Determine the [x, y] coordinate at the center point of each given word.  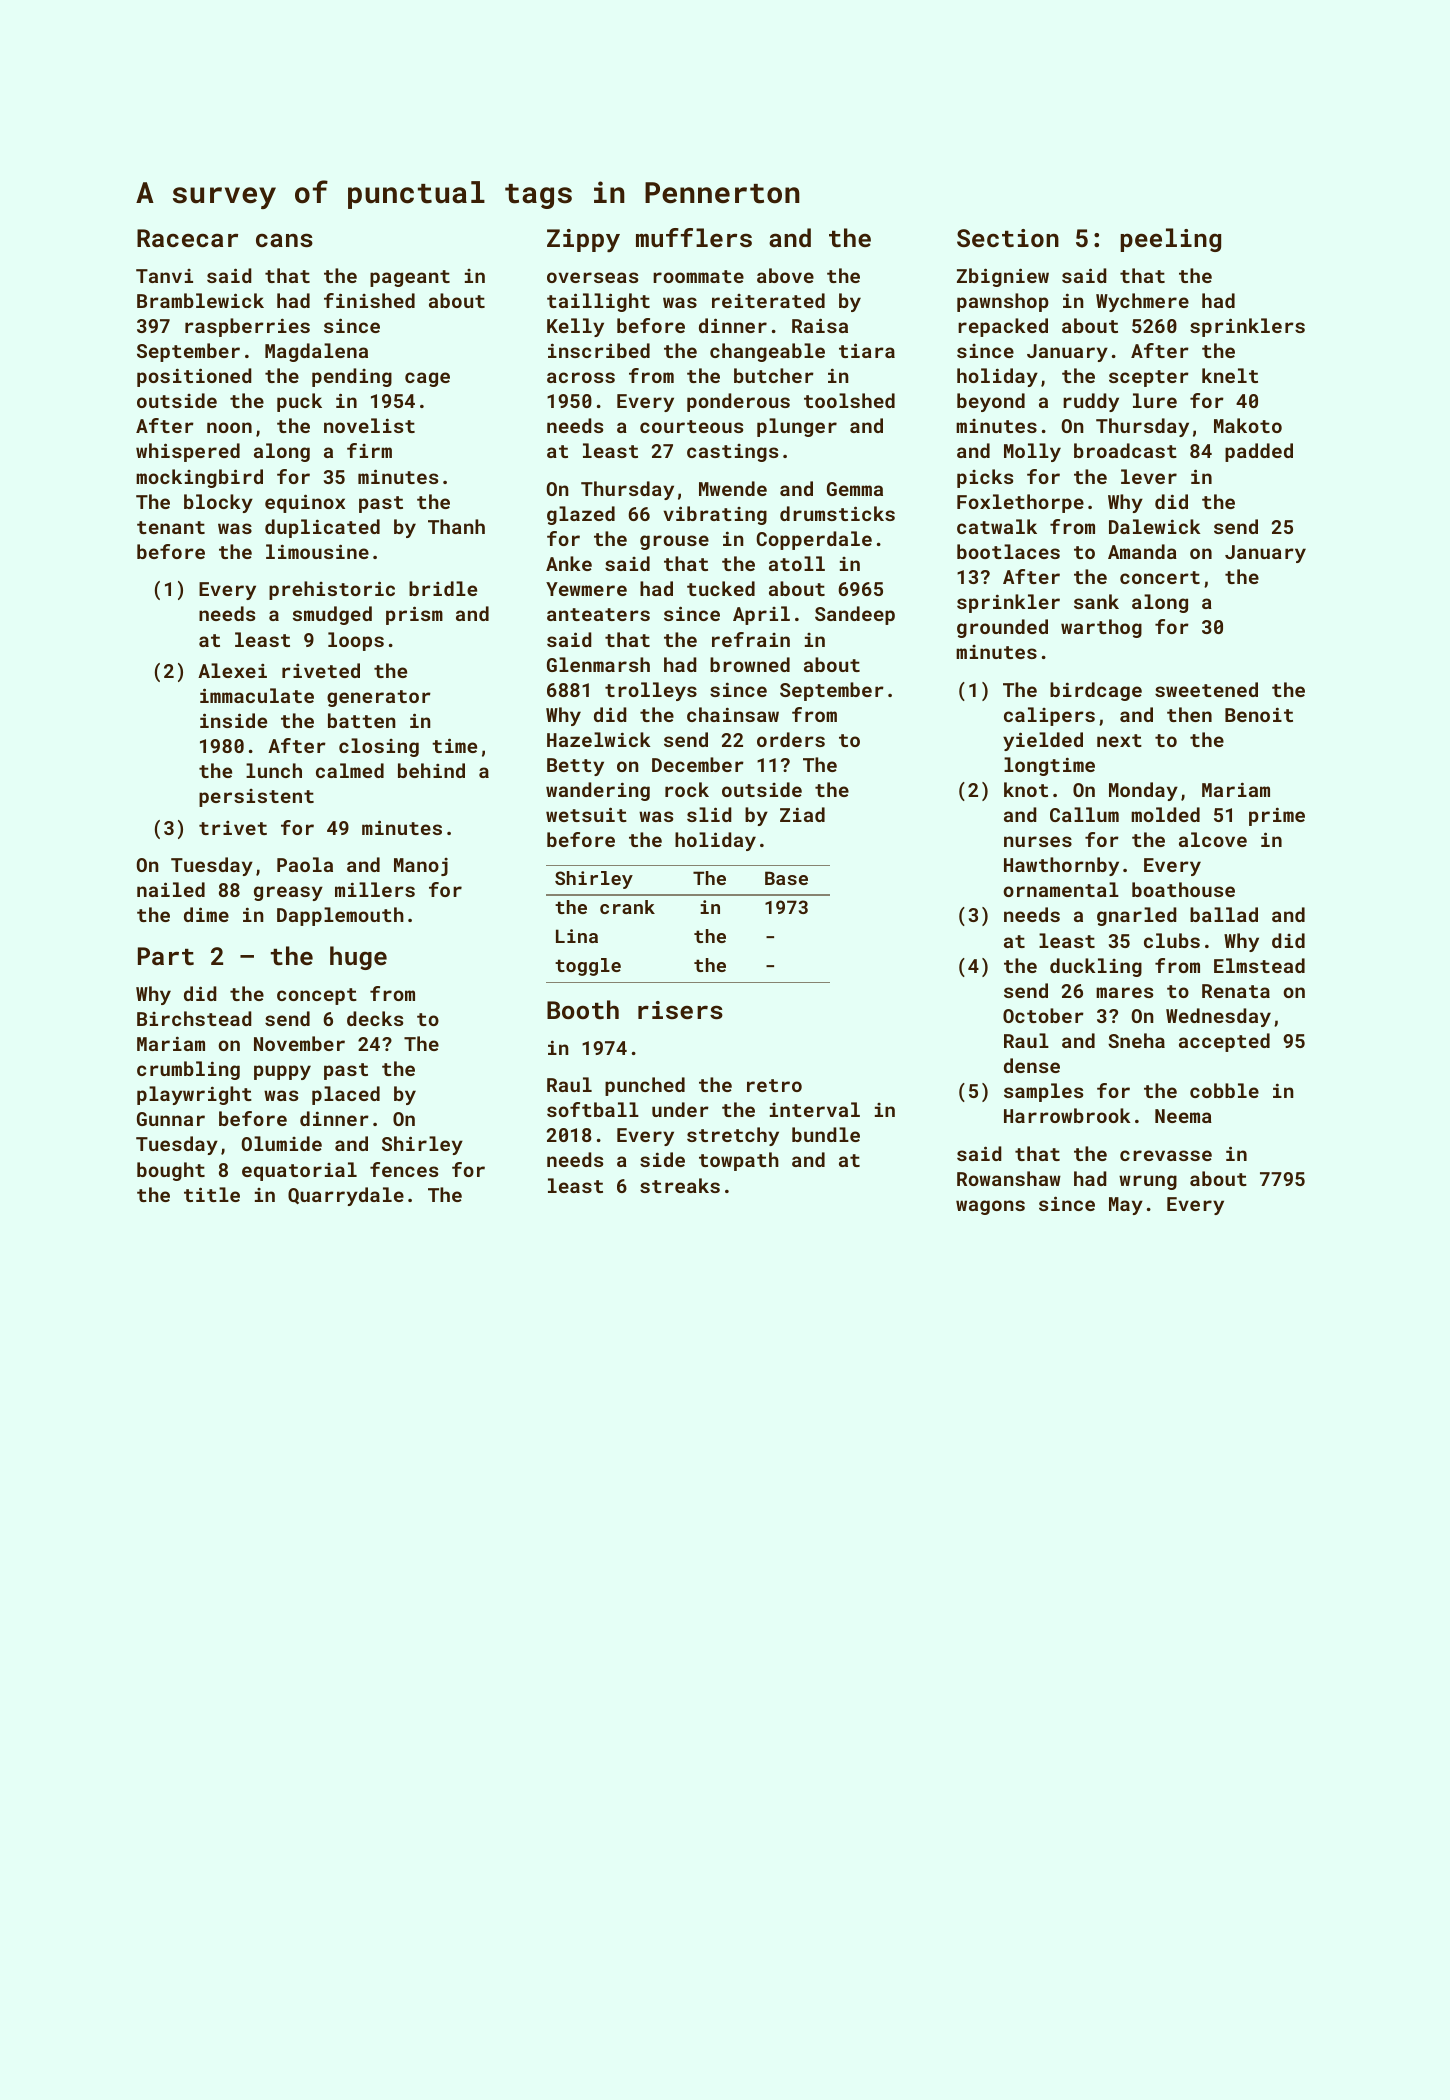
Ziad [802, 814]
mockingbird [199, 478]
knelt [1230, 375]
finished [369, 300]
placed [346, 1095]
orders [791, 739]
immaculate [257, 695]
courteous [691, 426]
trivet [233, 827]
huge [358, 958]
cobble [1224, 1090]
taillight [598, 302]
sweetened [1206, 689]
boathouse [1183, 889]
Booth [583, 1009]
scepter [1149, 378]
